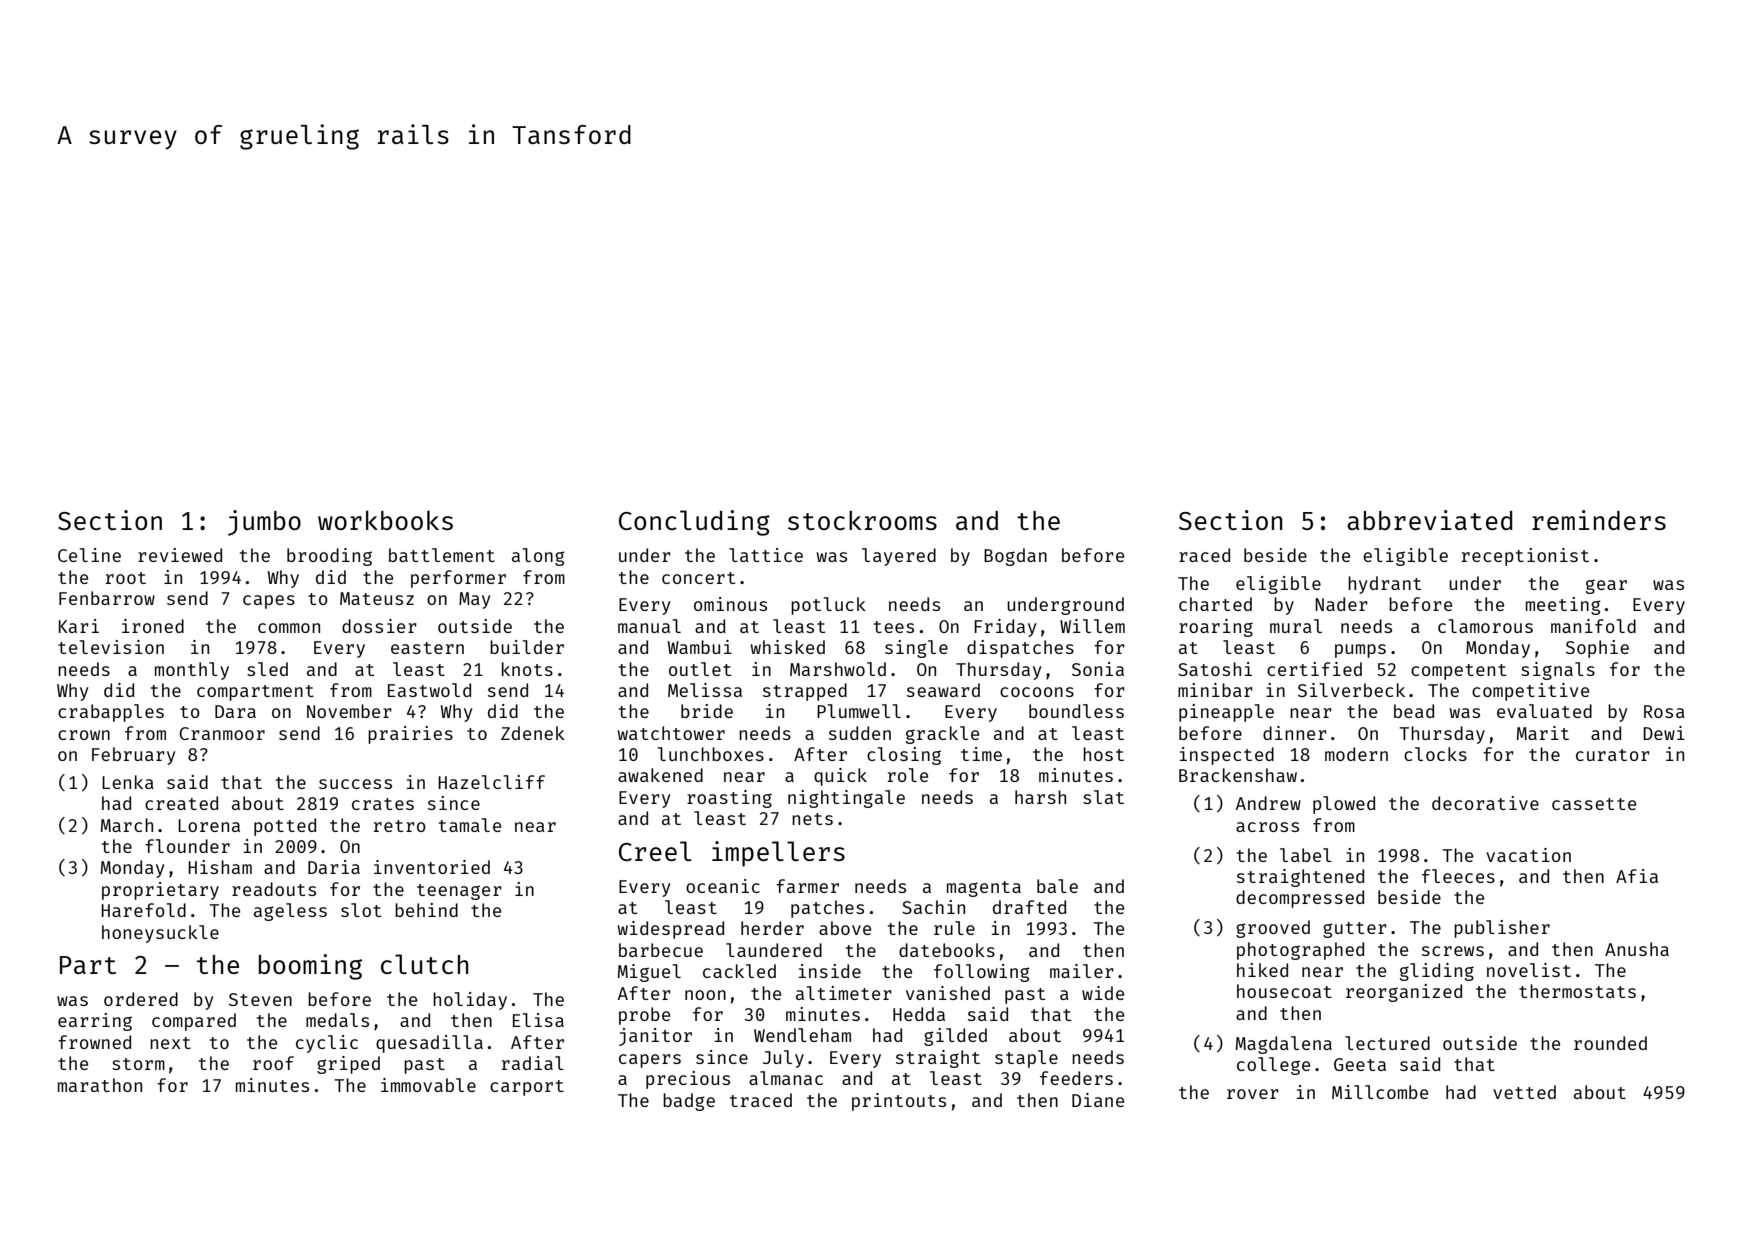 The image size is (1743, 1233). What do you see at coordinates (100, 1085) in the screenshot?
I see `marathon` at bounding box center [100, 1085].
